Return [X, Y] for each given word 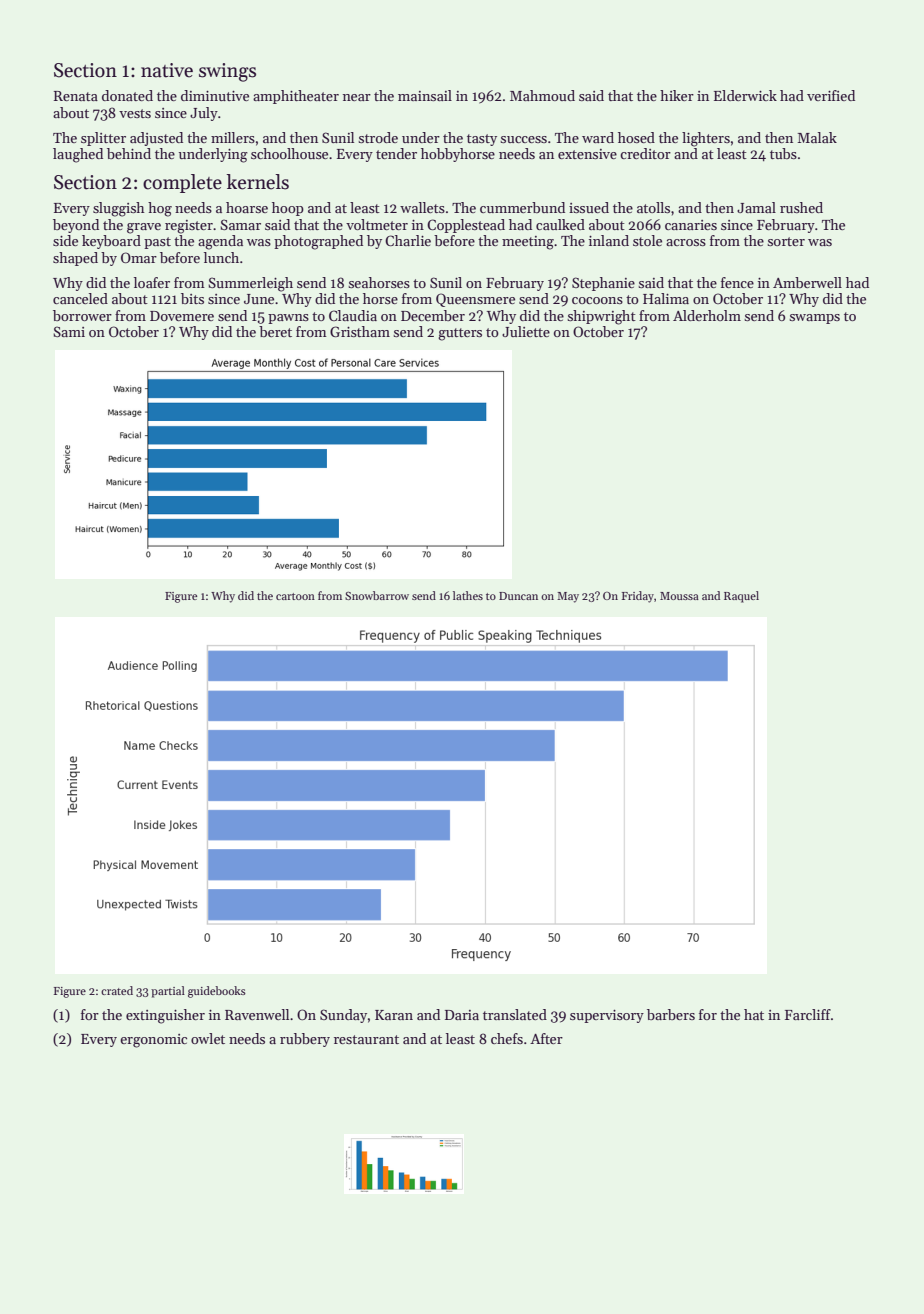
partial [168, 992]
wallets [422, 207]
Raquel [741, 597]
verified [831, 95]
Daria [462, 1015]
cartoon [295, 596]
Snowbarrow [377, 595]
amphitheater [296, 97]
